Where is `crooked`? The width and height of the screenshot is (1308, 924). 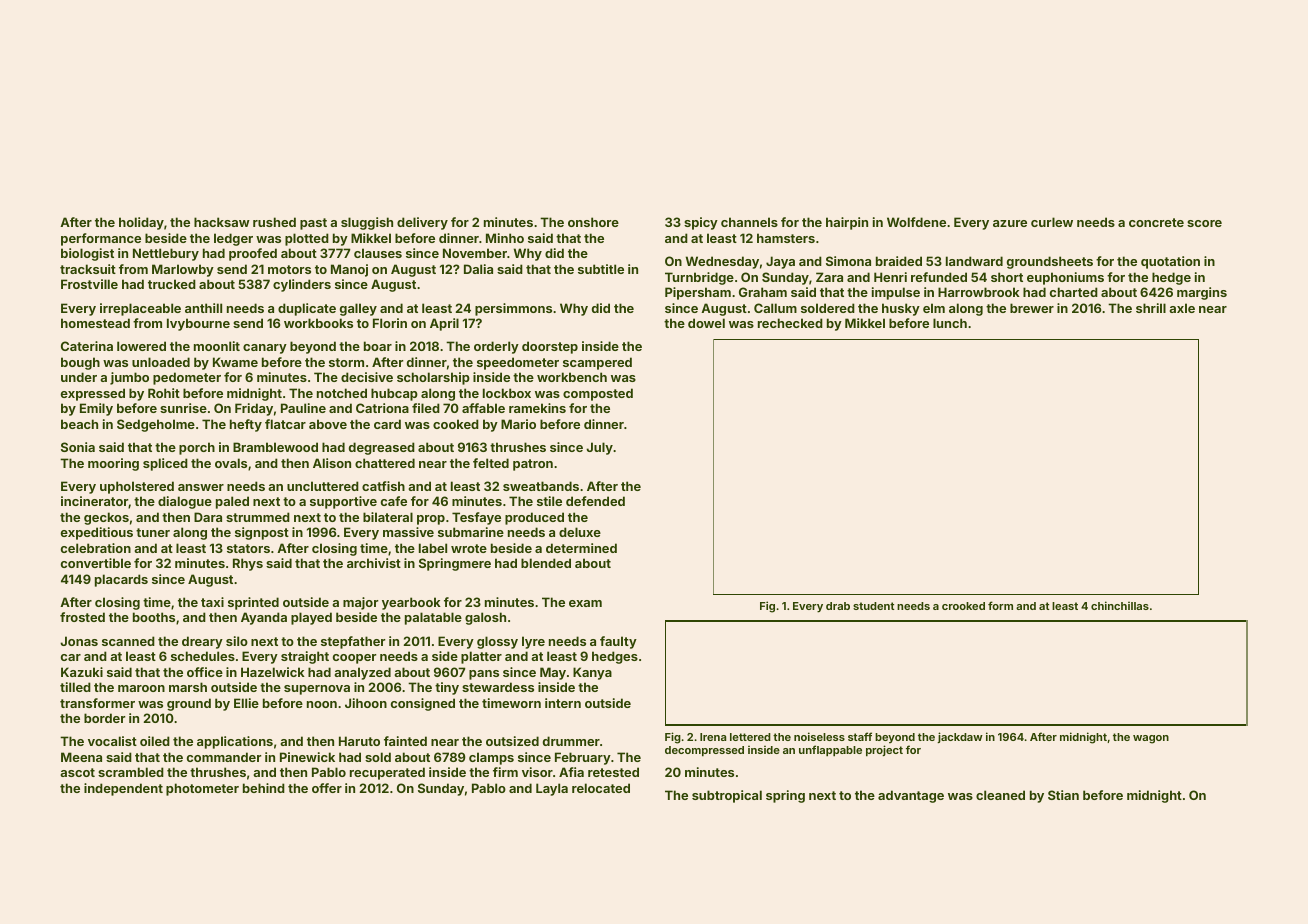
crooked is located at coordinates (963, 606).
